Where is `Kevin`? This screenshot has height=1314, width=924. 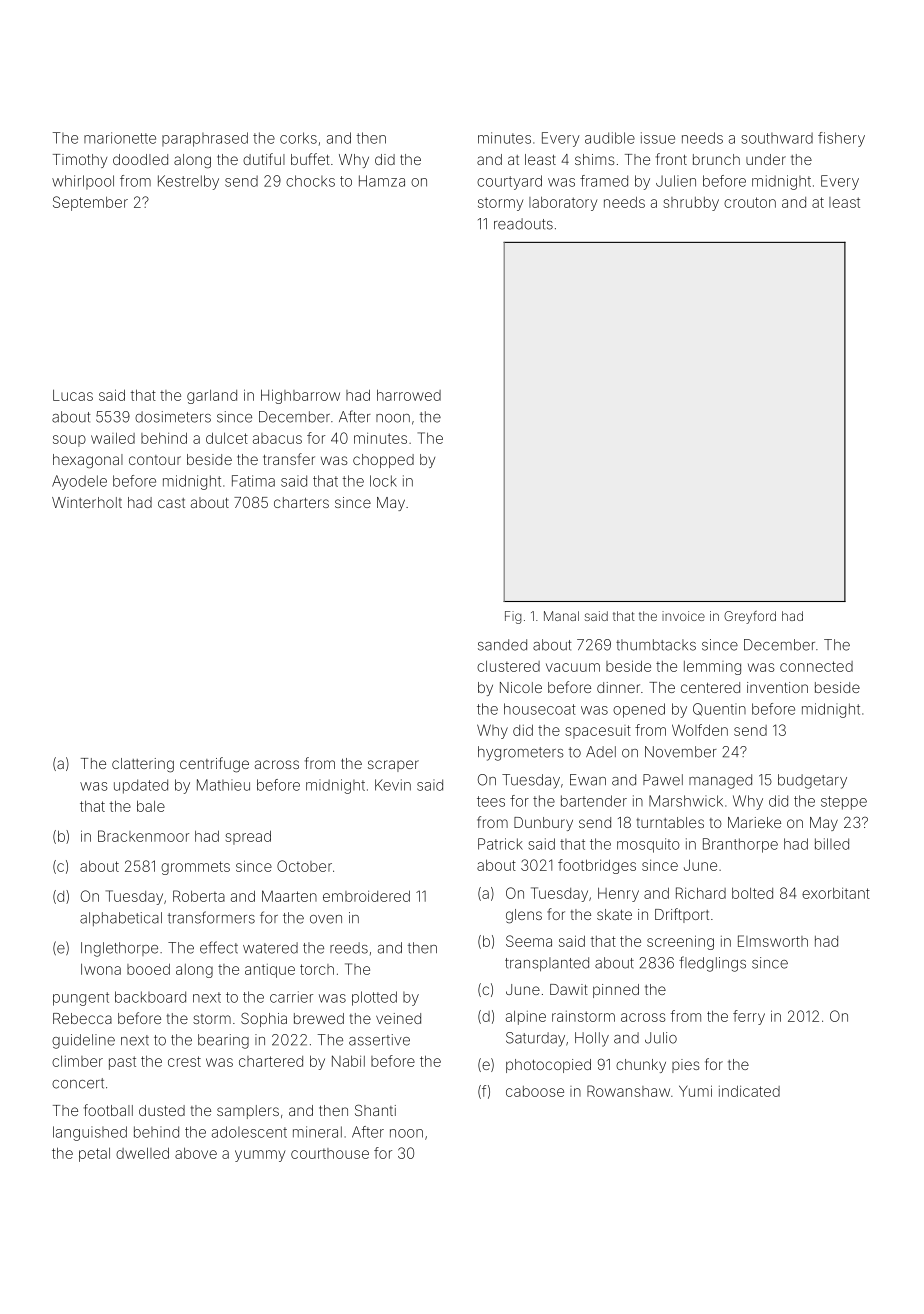 Kevin is located at coordinates (393, 785).
